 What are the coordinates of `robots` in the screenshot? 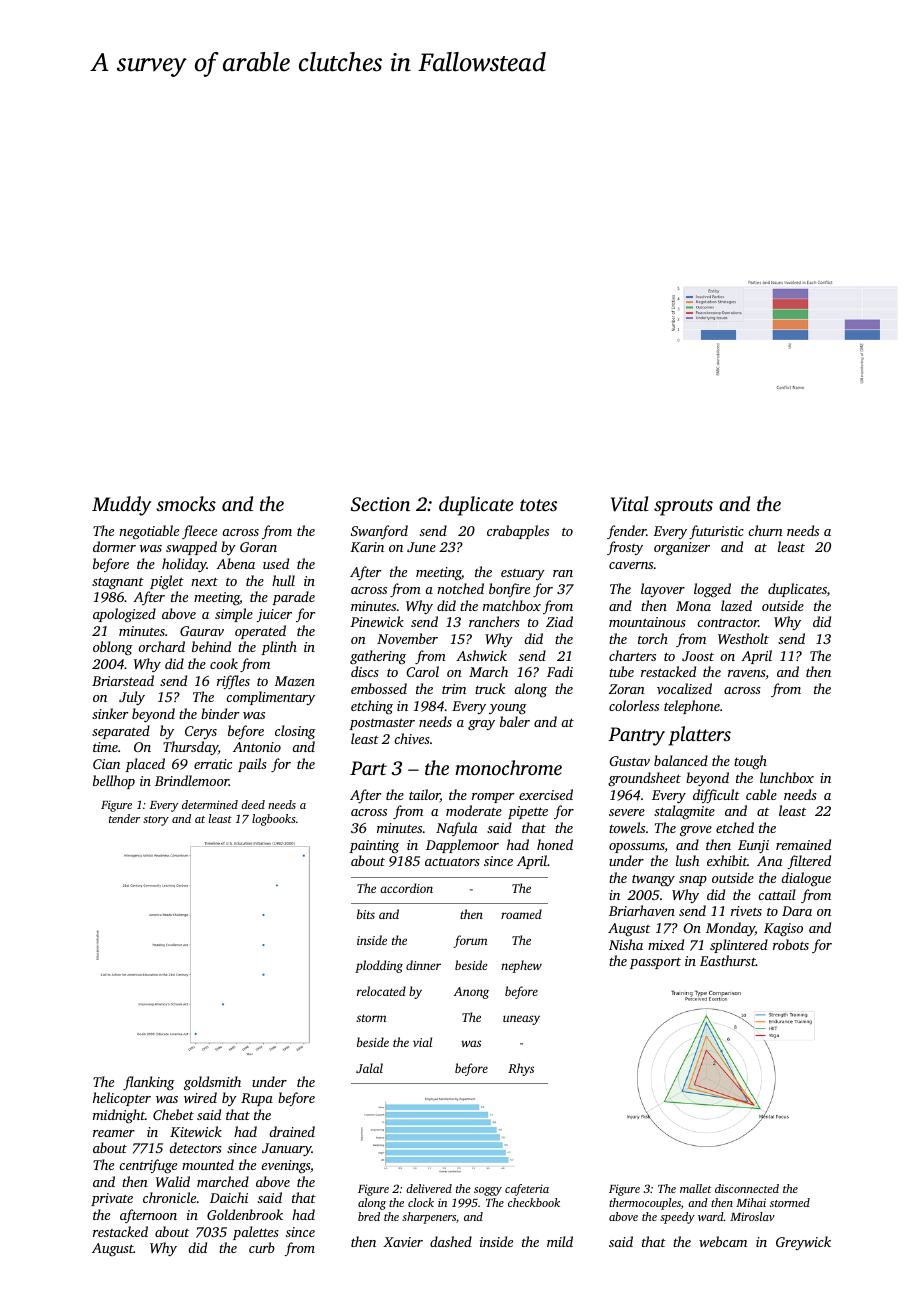 It's located at (791, 944).
